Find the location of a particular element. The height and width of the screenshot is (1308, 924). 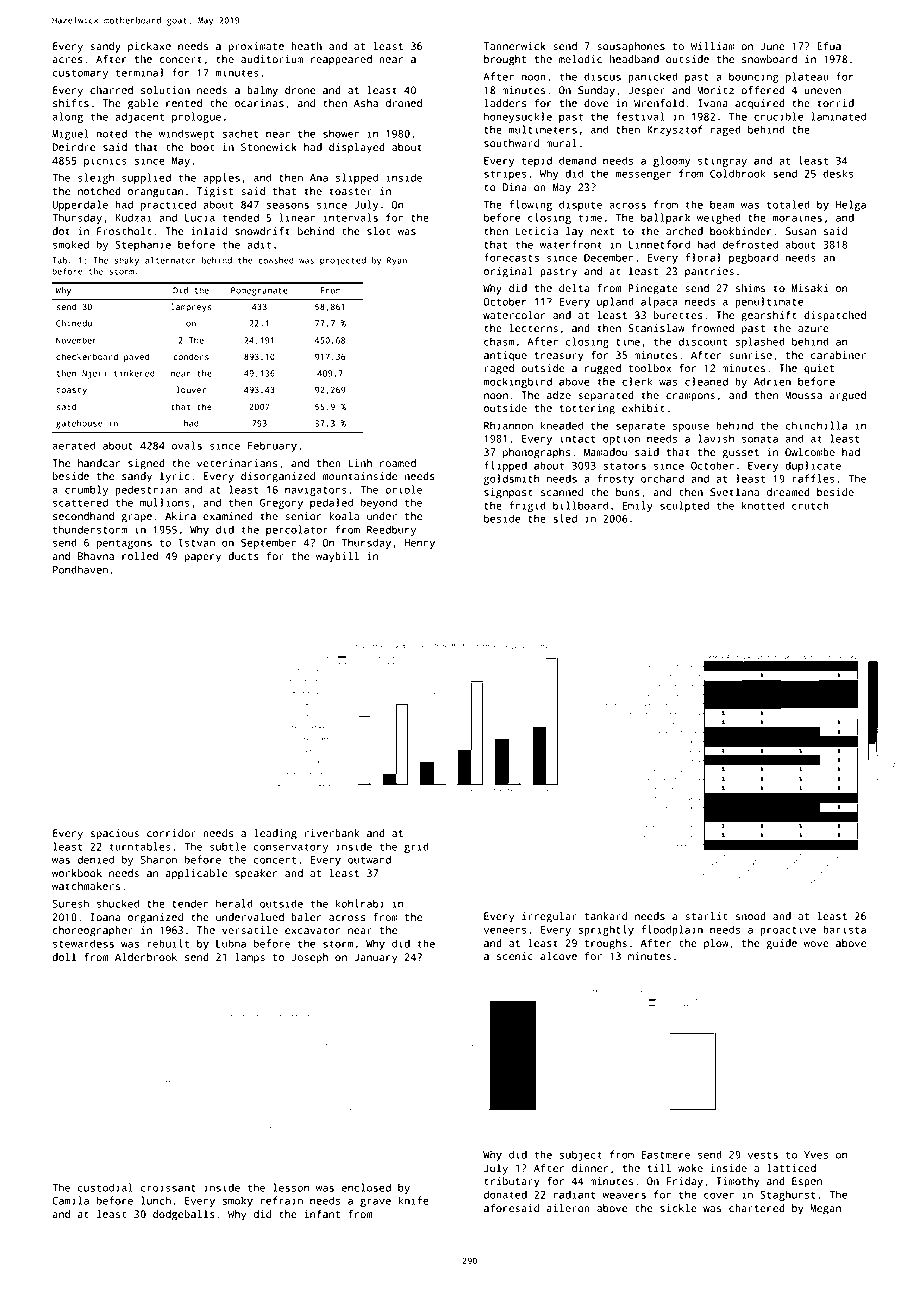

riverbank is located at coordinates (332, 833).
